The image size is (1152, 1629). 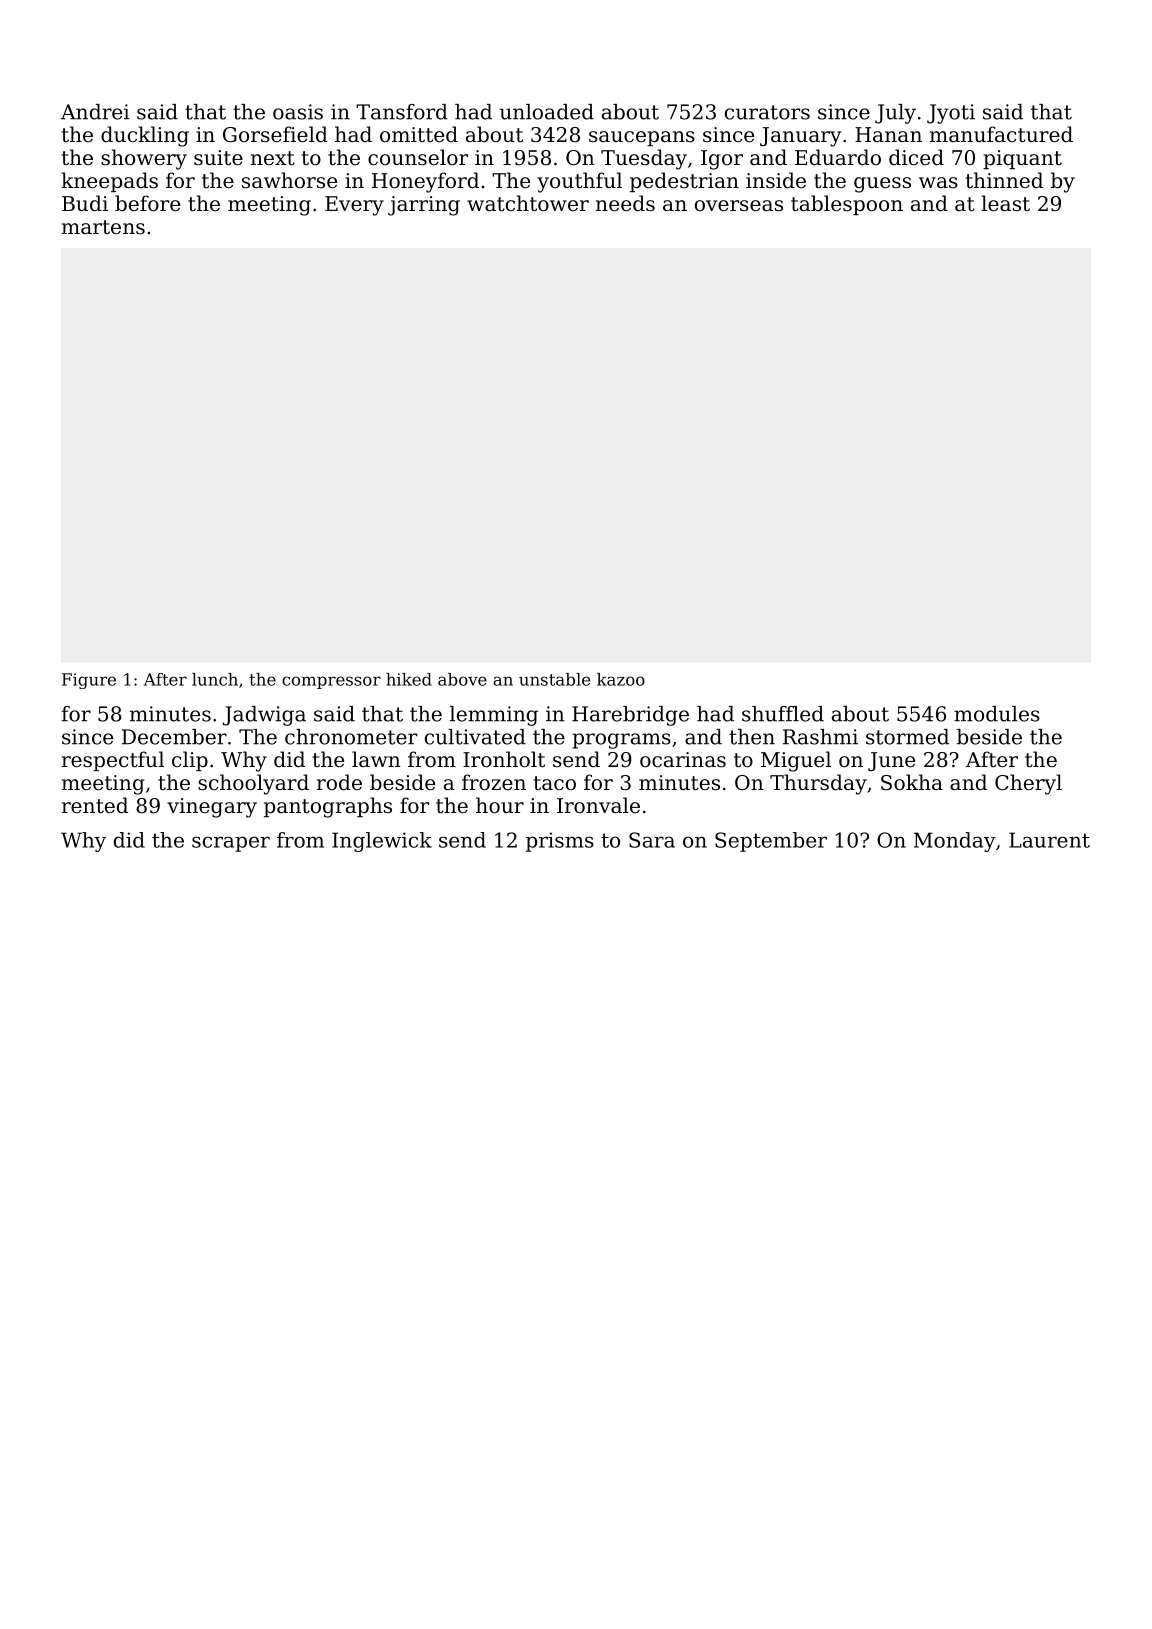 What do you see at coordinates (382, 842) in the screenshot?
I see `Inglewick` at bounding box center [382, 842].
